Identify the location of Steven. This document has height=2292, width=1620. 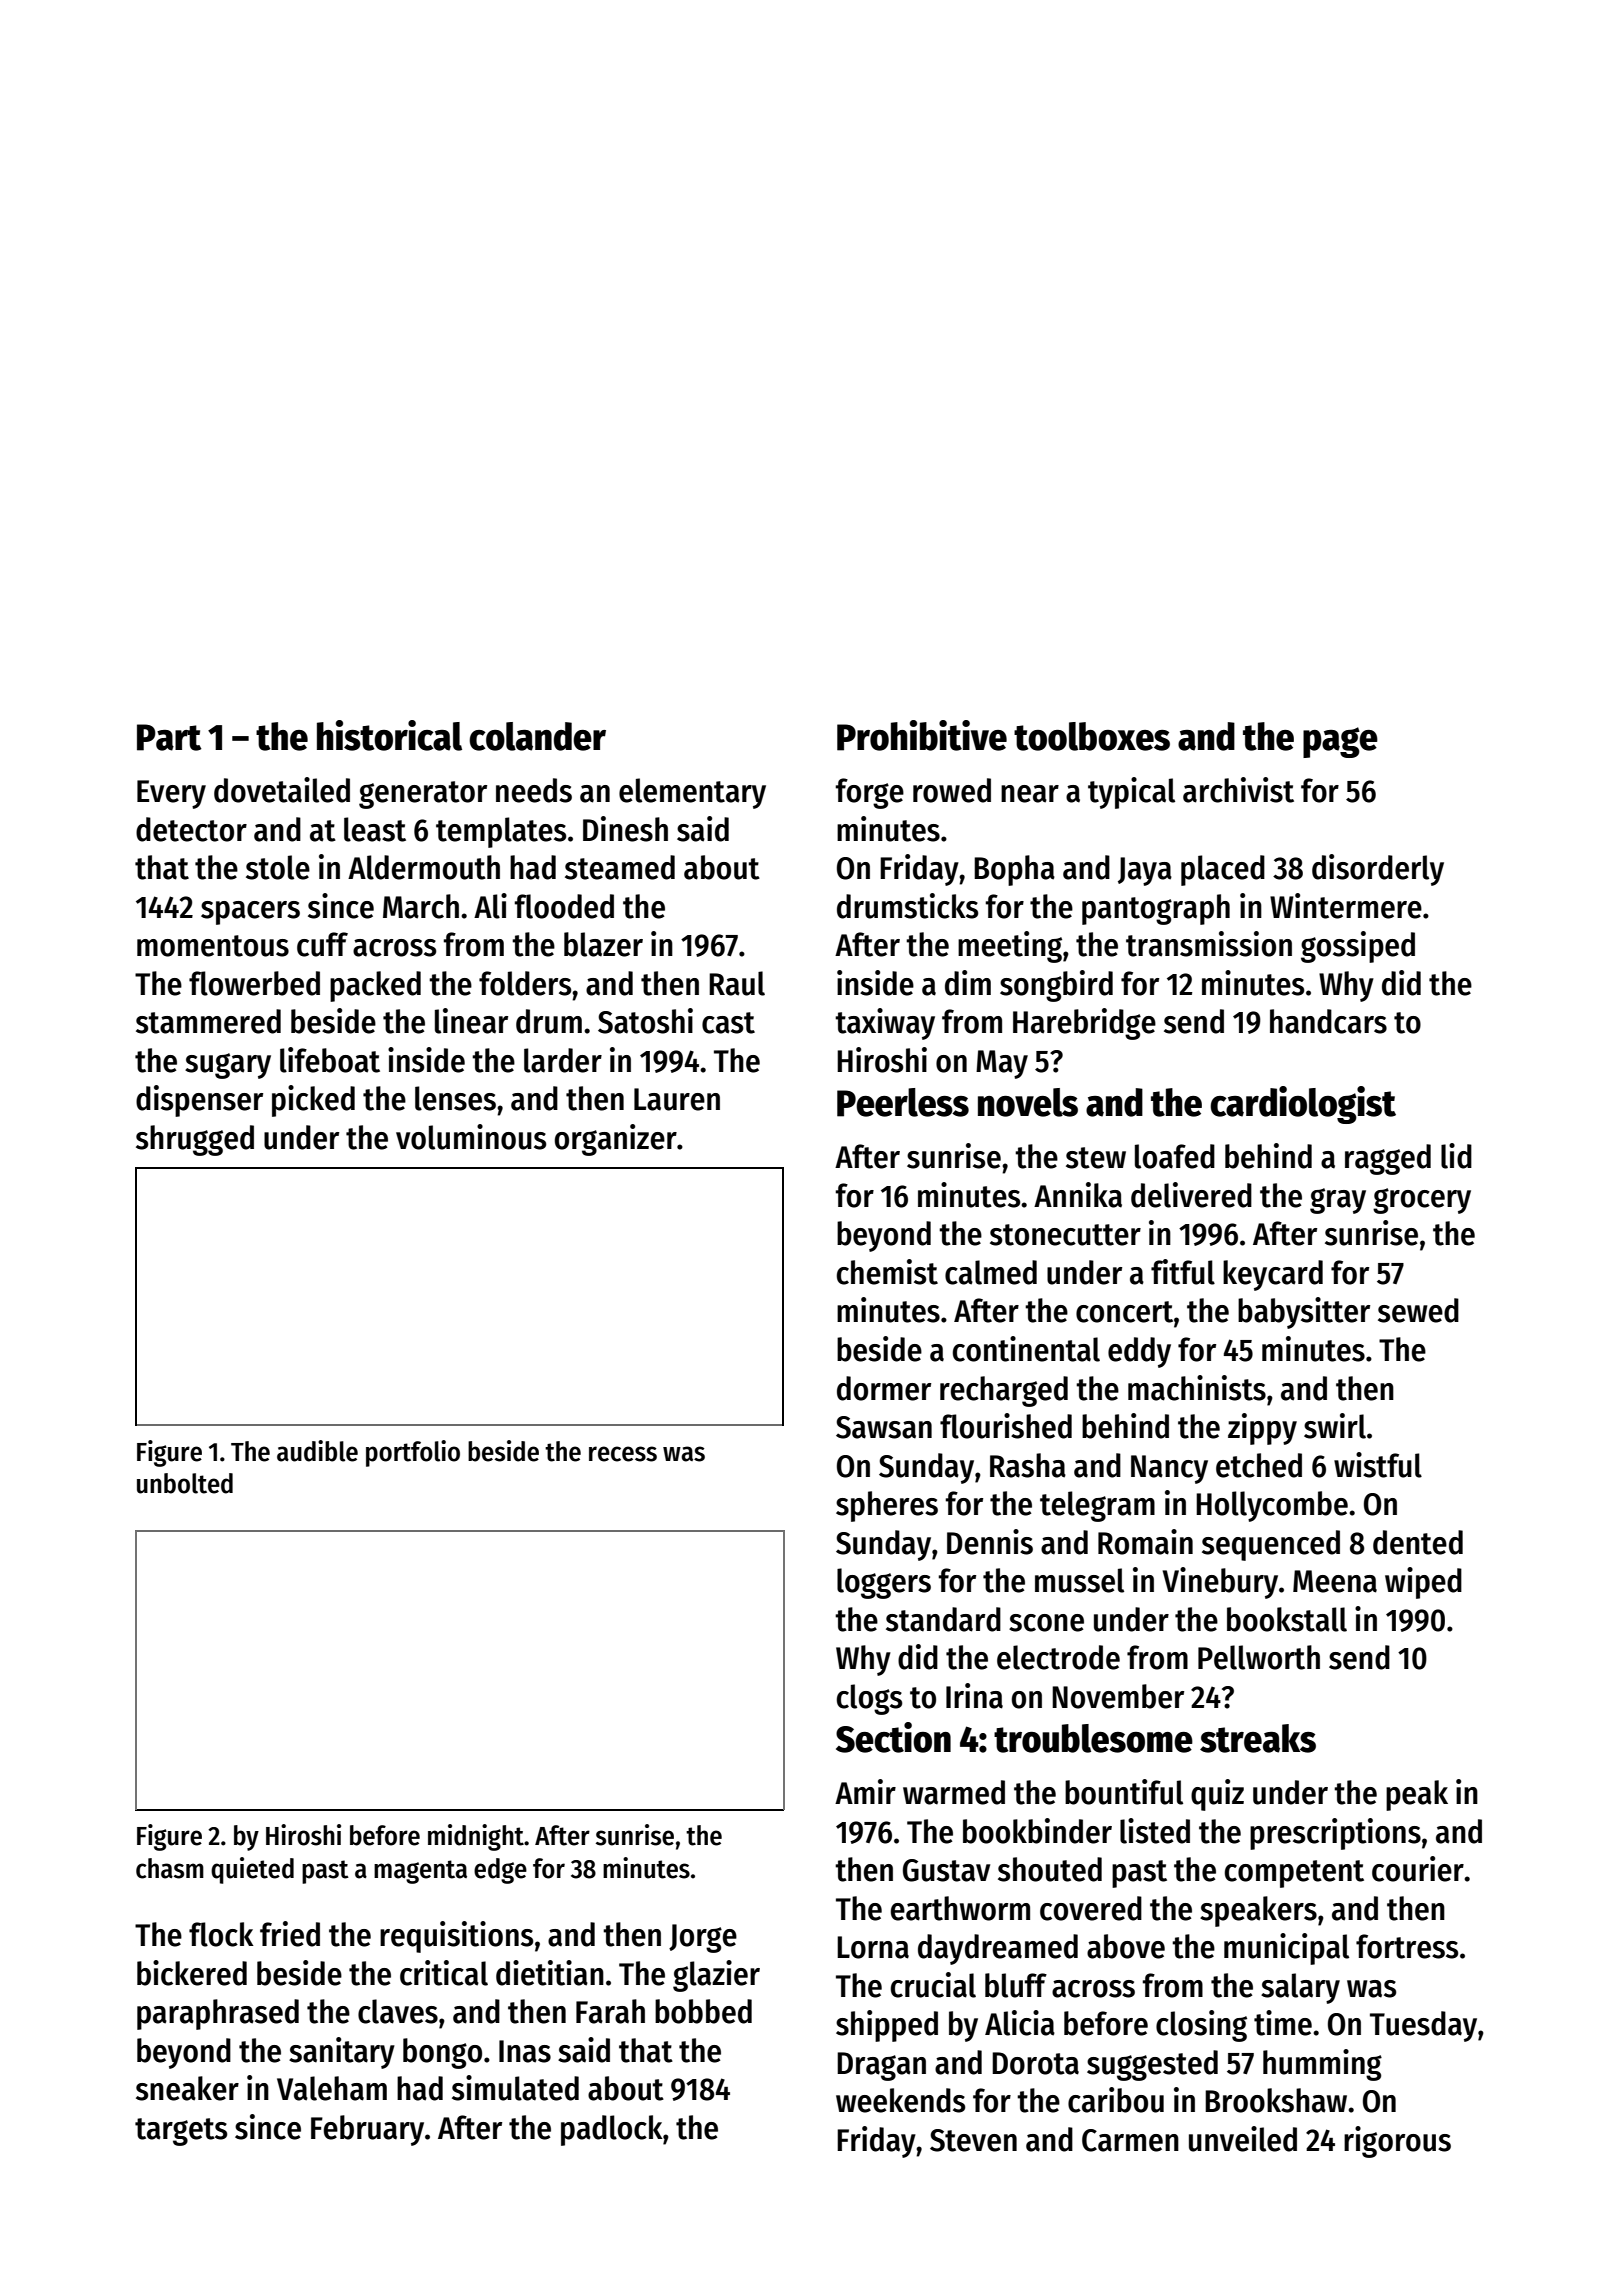
(973, 2140).
